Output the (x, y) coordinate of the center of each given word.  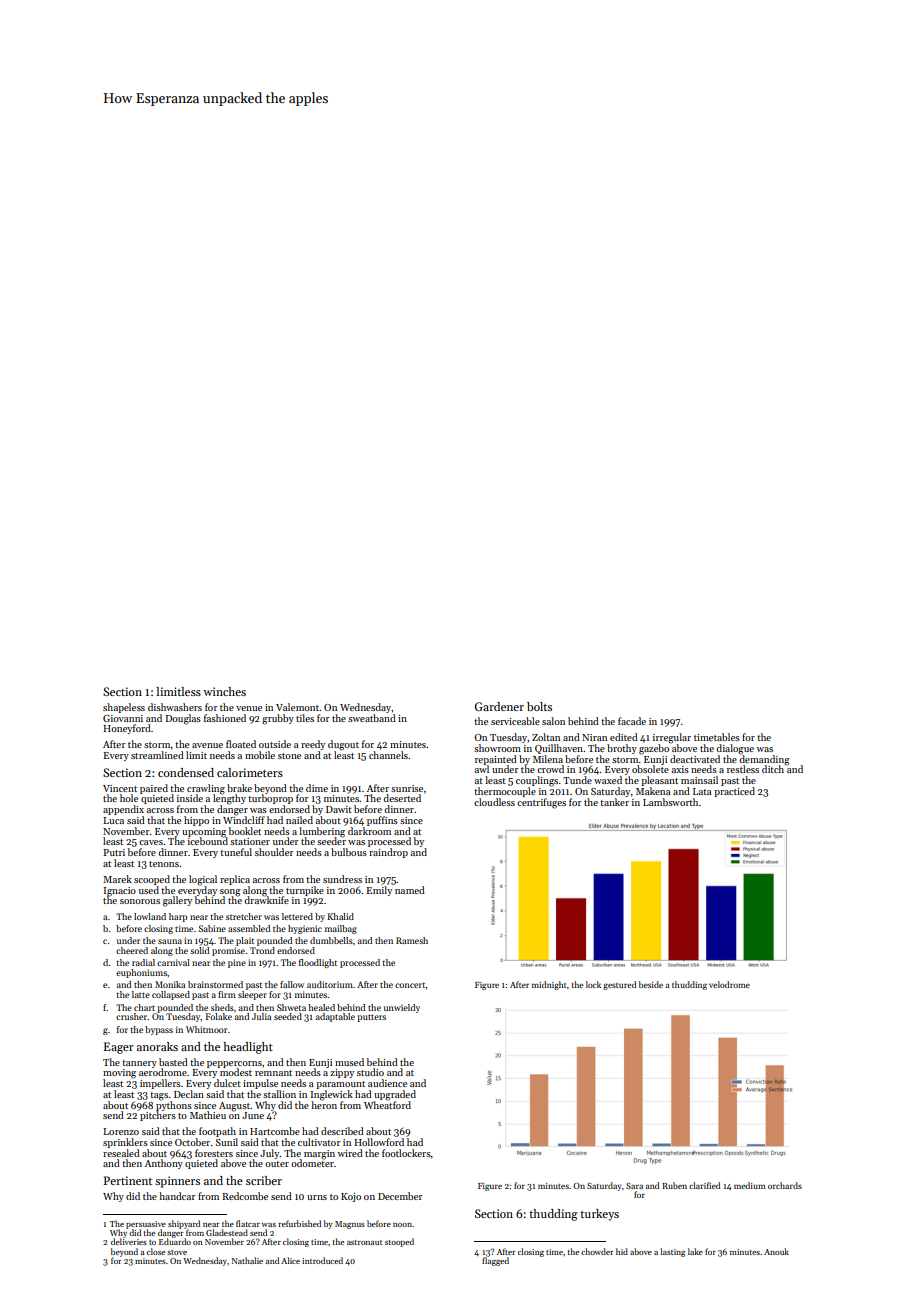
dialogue (735, 749)
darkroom (369, 831)
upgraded (395, 1095)
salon (553, 721)
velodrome (729, 984)
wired (350, 1153)
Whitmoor (206, 1029)
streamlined (157, 755)
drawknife (266, 900)
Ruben (674, 1185)
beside (651, 984)
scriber (264, 1180)
